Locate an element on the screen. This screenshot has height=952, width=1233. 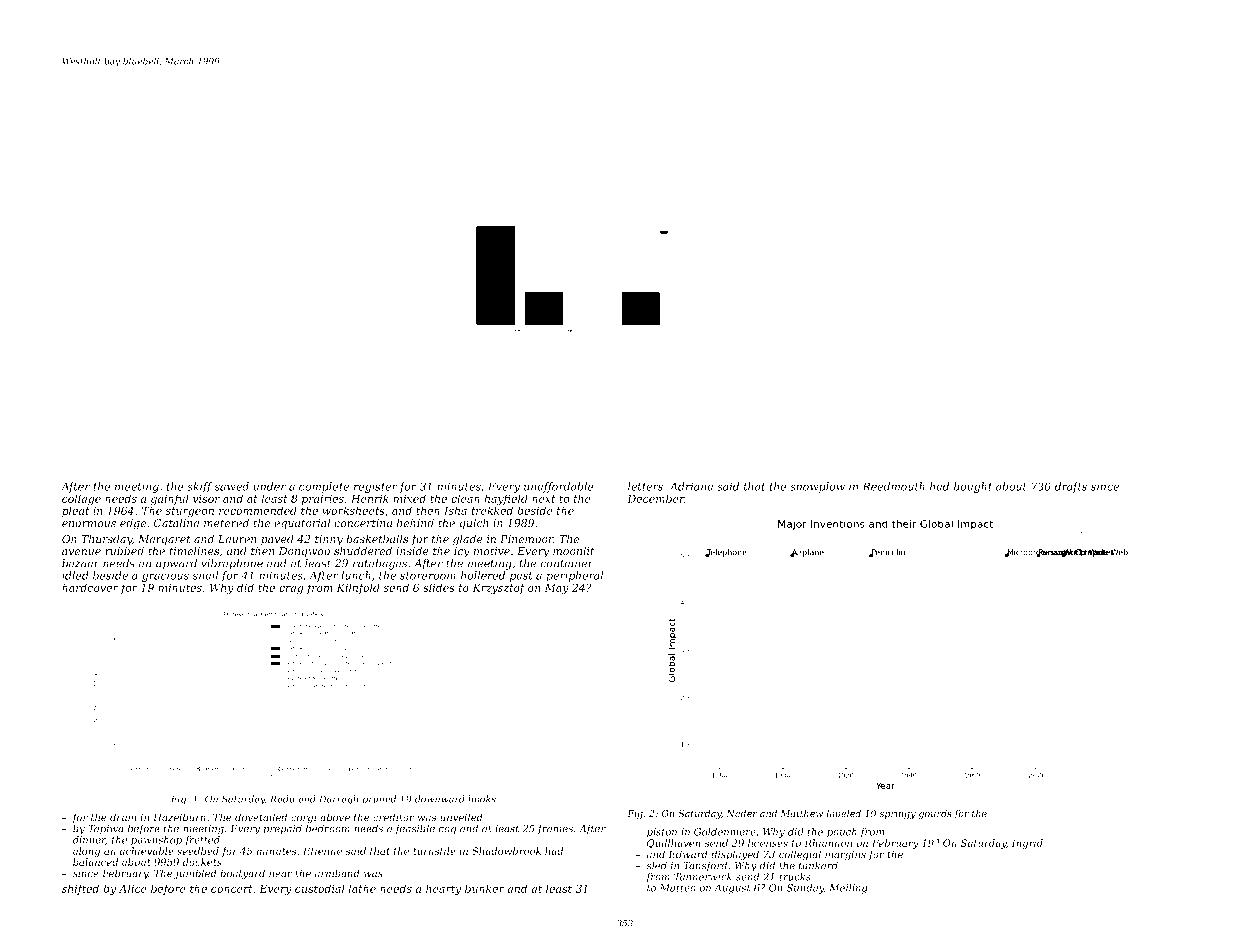
Darragh is located at coordinates (338, 800).
